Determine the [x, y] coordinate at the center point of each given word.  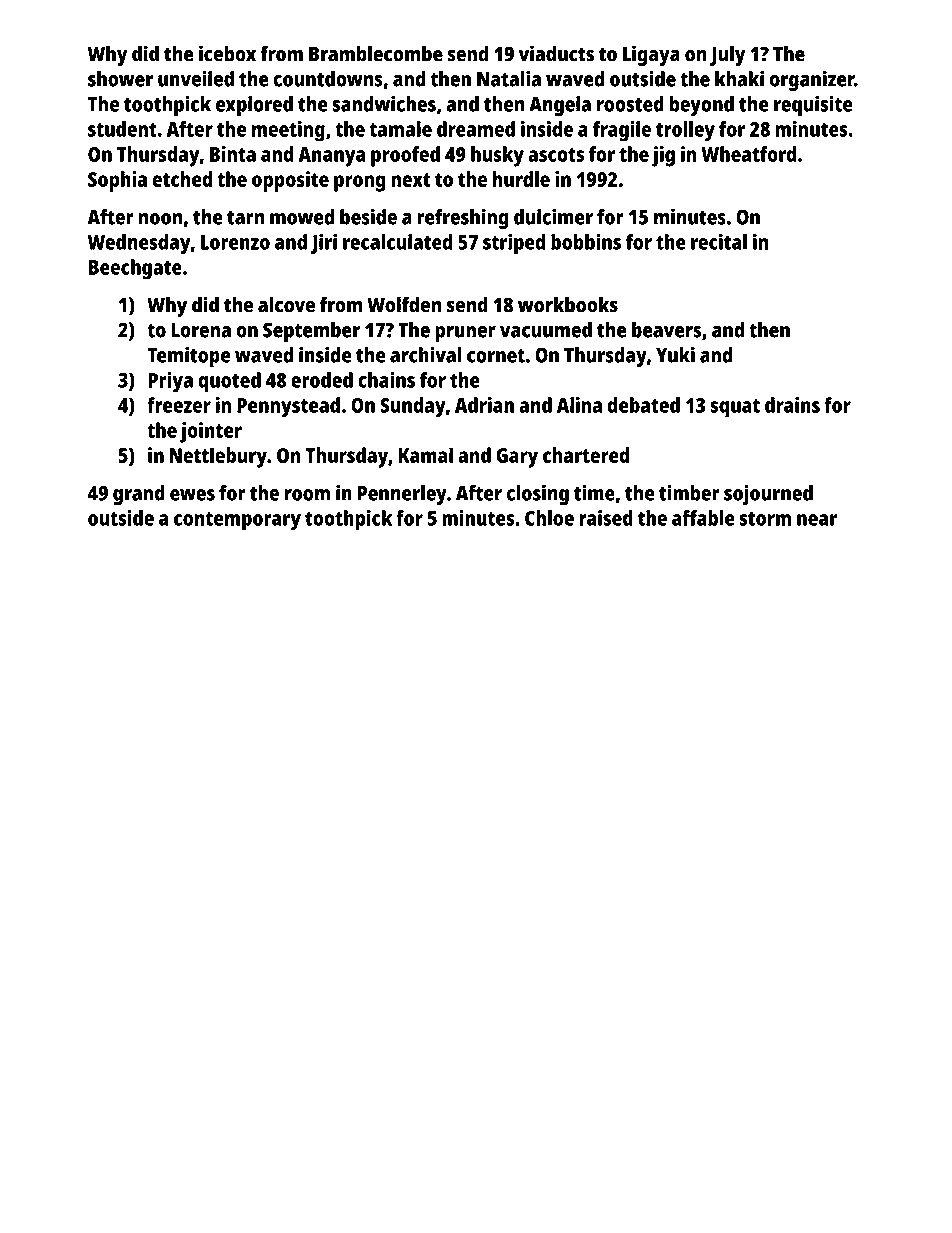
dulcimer [553, 216]
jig [663, 156]
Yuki [675, 354]
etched [182, 179]
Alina [579, 405]
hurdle [521, 179]
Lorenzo [235, 242]
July [728, 55]
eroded [322, 380]
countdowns [328, 79]
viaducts [556, 53]
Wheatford [749, 154]
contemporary [237, 521]
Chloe [549, 518]
